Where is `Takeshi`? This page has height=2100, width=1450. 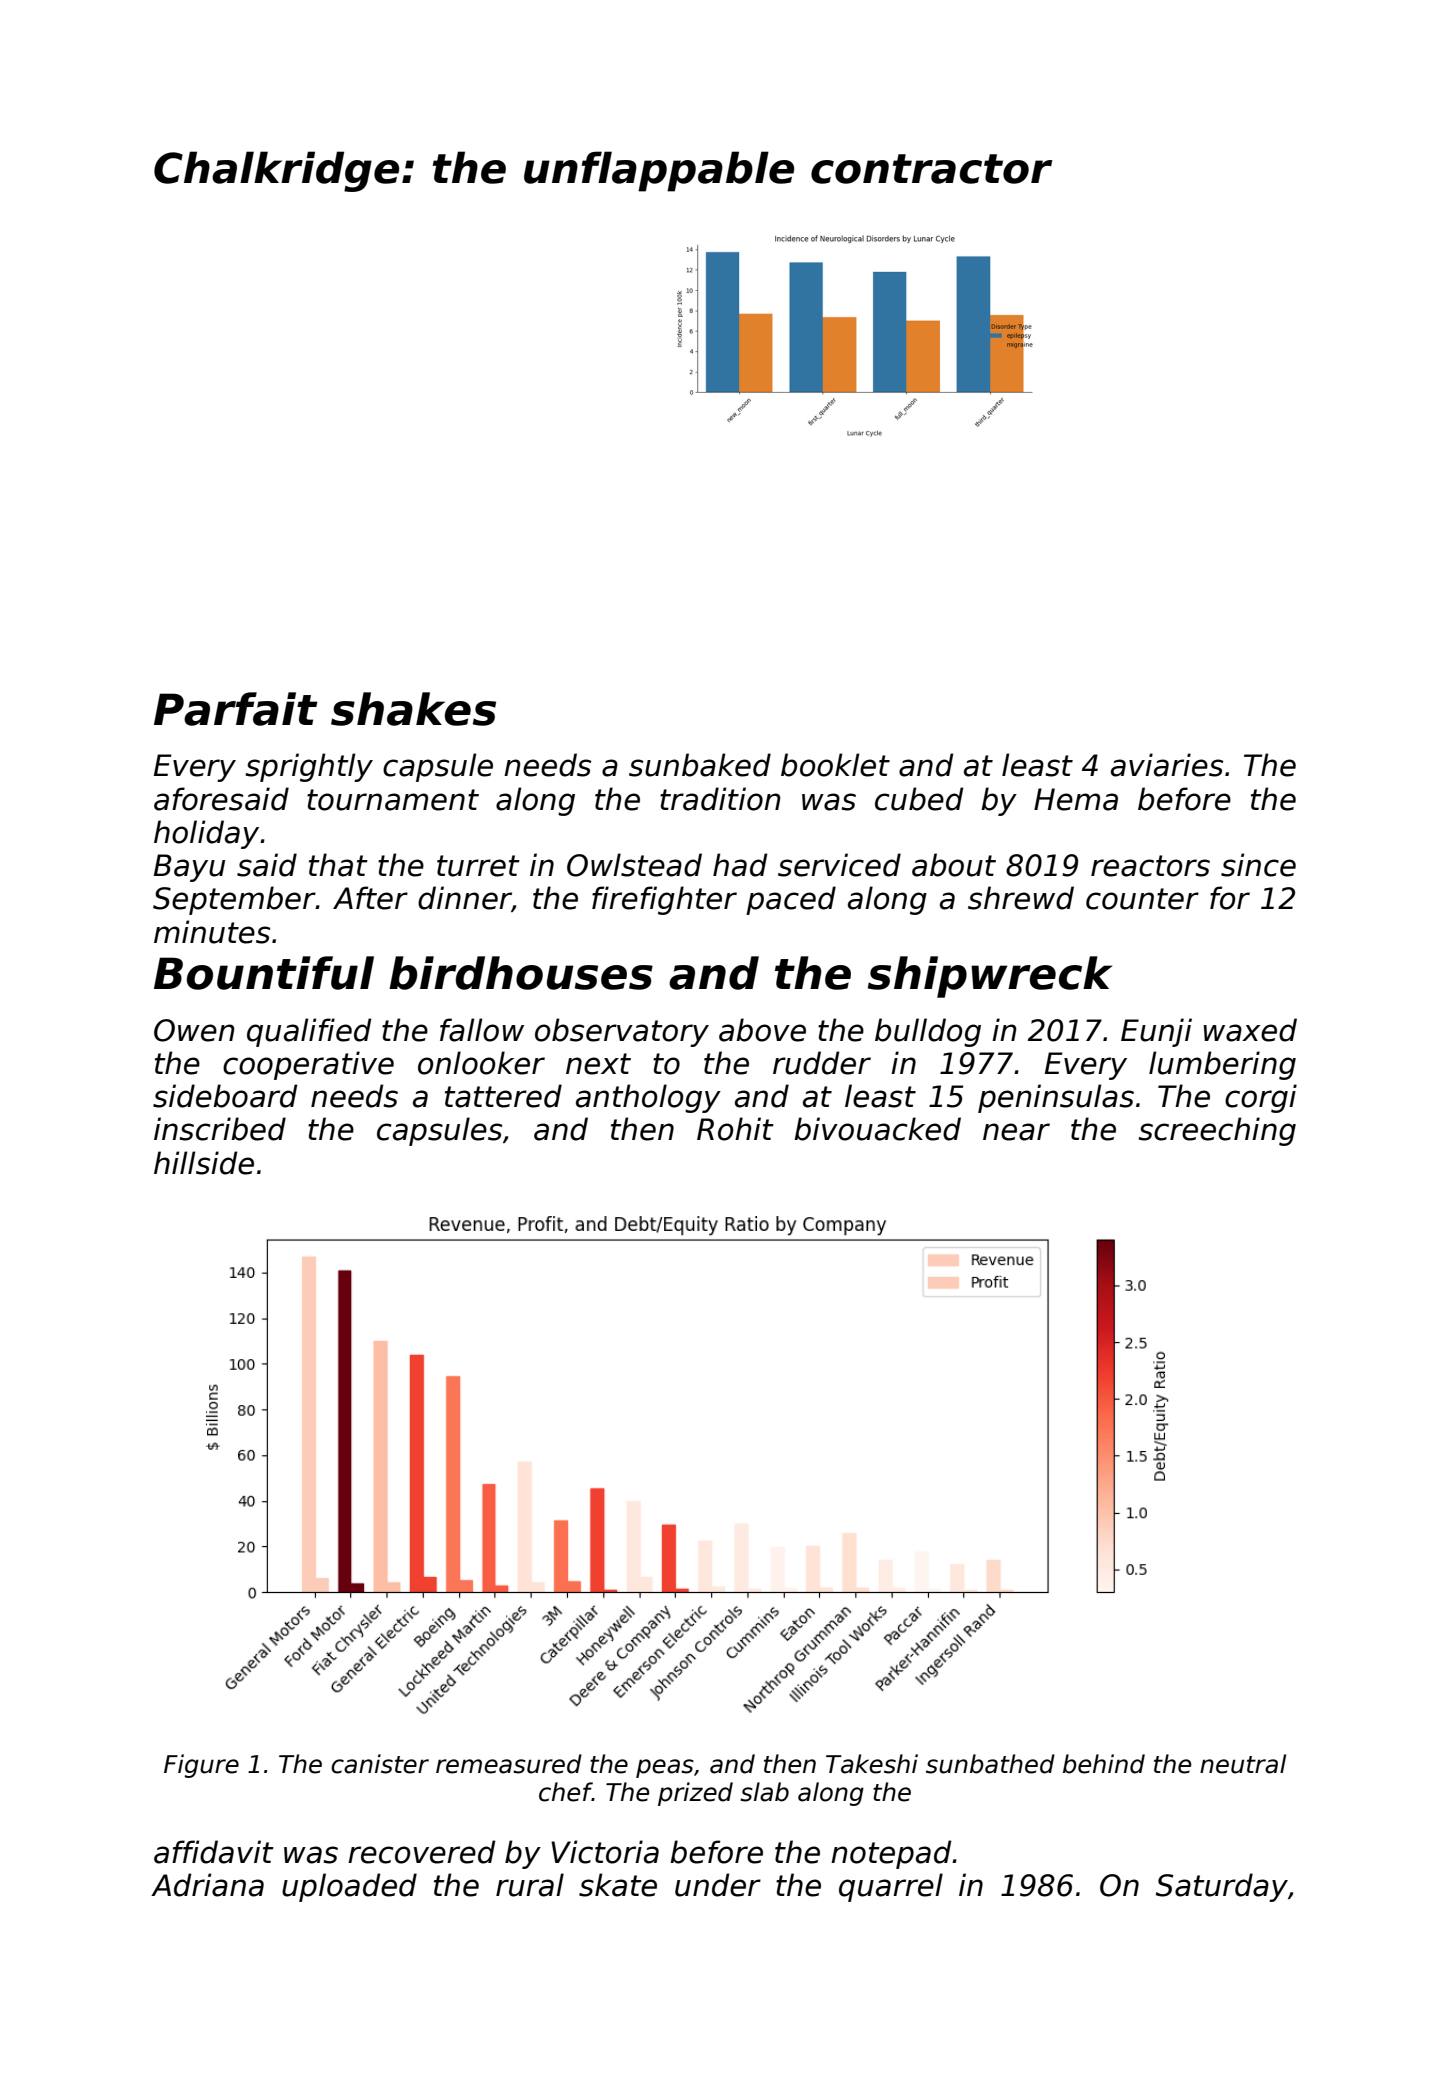 Takeshi is located at coordinates (872, 1764).
